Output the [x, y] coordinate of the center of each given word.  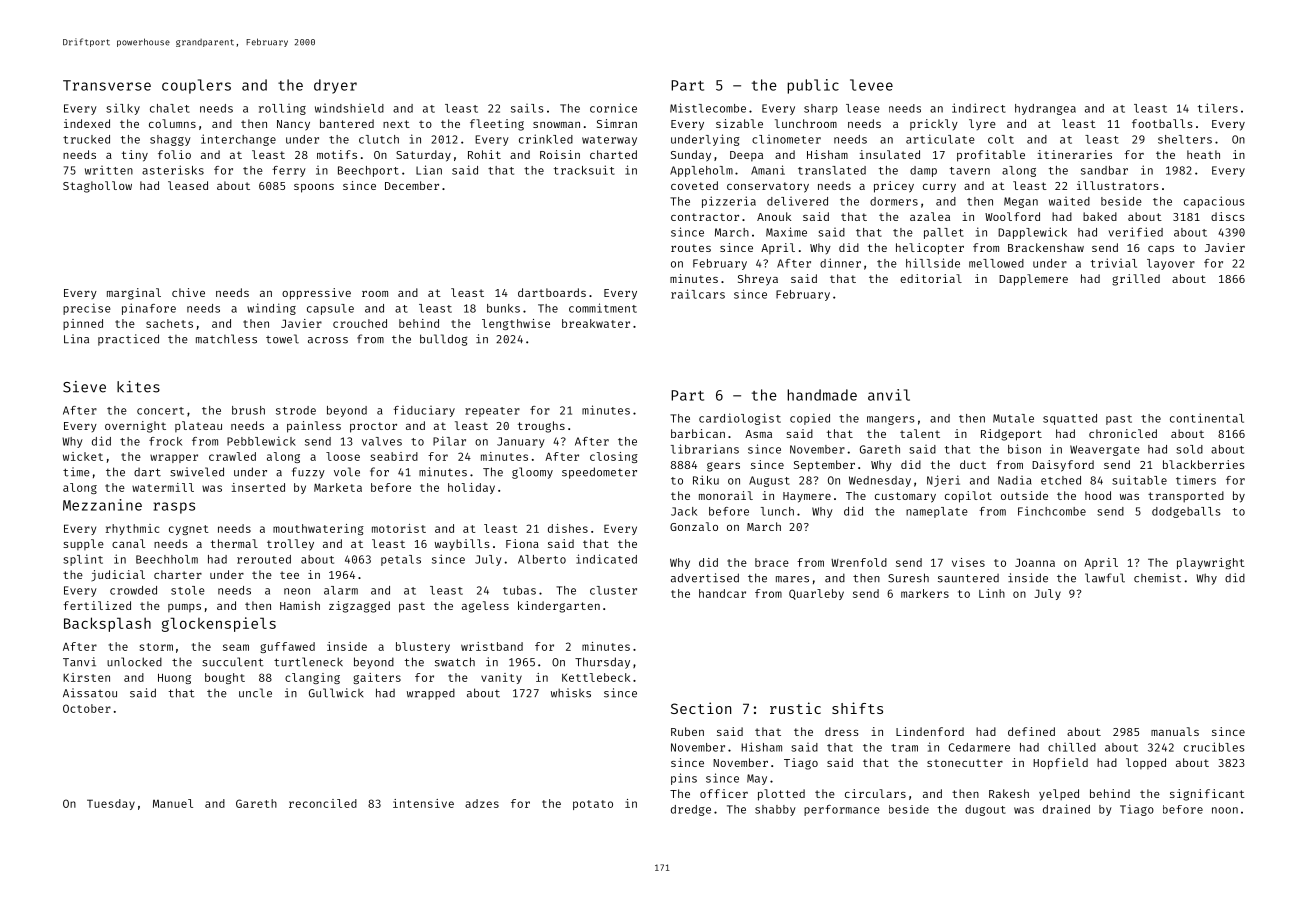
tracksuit [584, 170]
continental [1207, 418]
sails [527, 108]
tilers [1218, 108]
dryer [335, 86]
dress [842, 731]
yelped [1059, 795]
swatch [455, 662]
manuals [1175, 731]
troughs [541, 427]
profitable [991, 156]
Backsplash [107, 624]
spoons [314, 188]
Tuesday [111, 804]
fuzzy [308, 473]
